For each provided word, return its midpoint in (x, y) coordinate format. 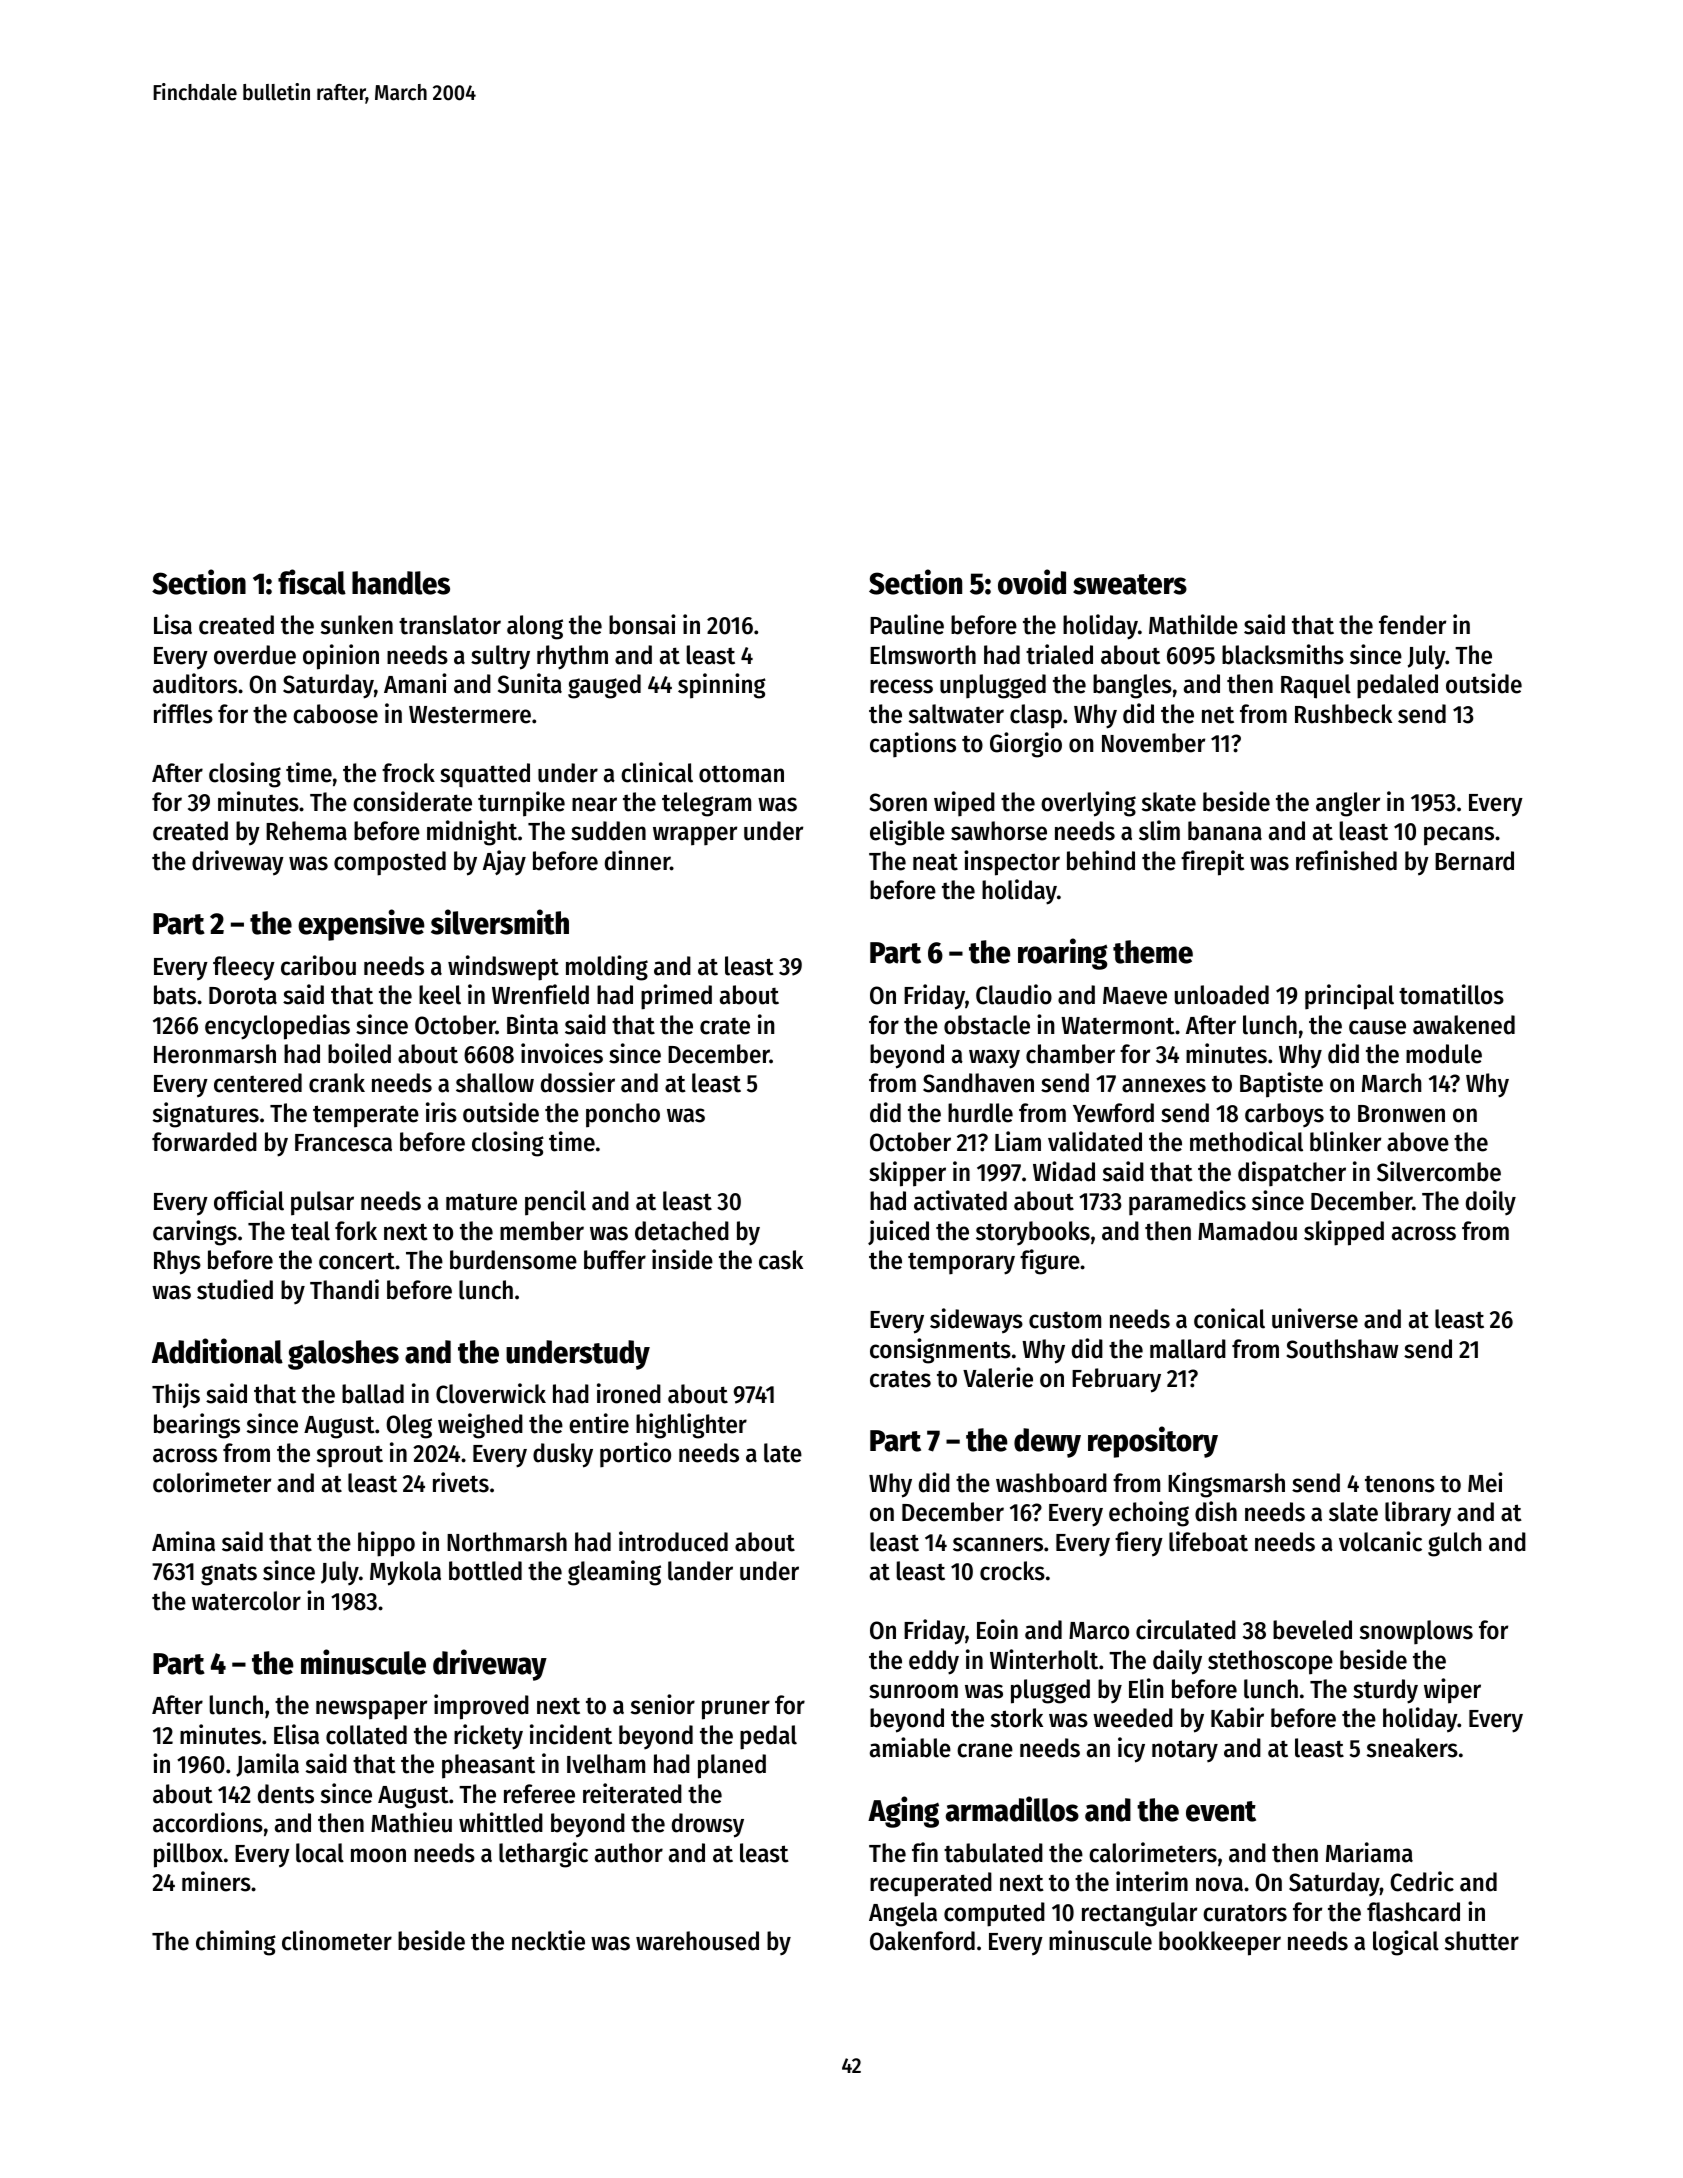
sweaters (1130, 584)
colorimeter (212, 1482)
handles (401, 583)
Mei (1485, 1482)
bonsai (642, 624)
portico (635, 1455)
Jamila (267, 1765)
